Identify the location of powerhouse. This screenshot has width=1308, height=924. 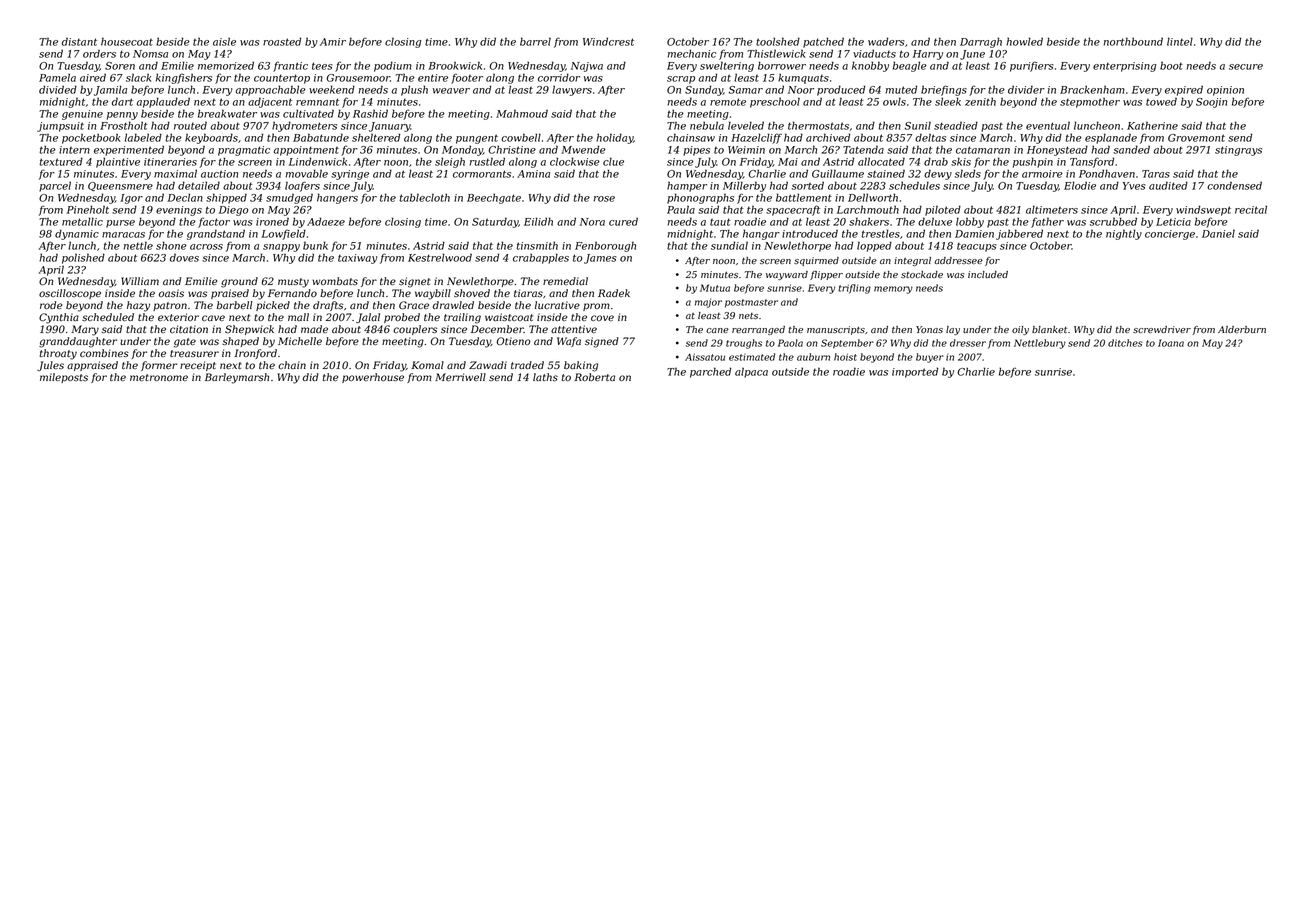
(373, 378).
